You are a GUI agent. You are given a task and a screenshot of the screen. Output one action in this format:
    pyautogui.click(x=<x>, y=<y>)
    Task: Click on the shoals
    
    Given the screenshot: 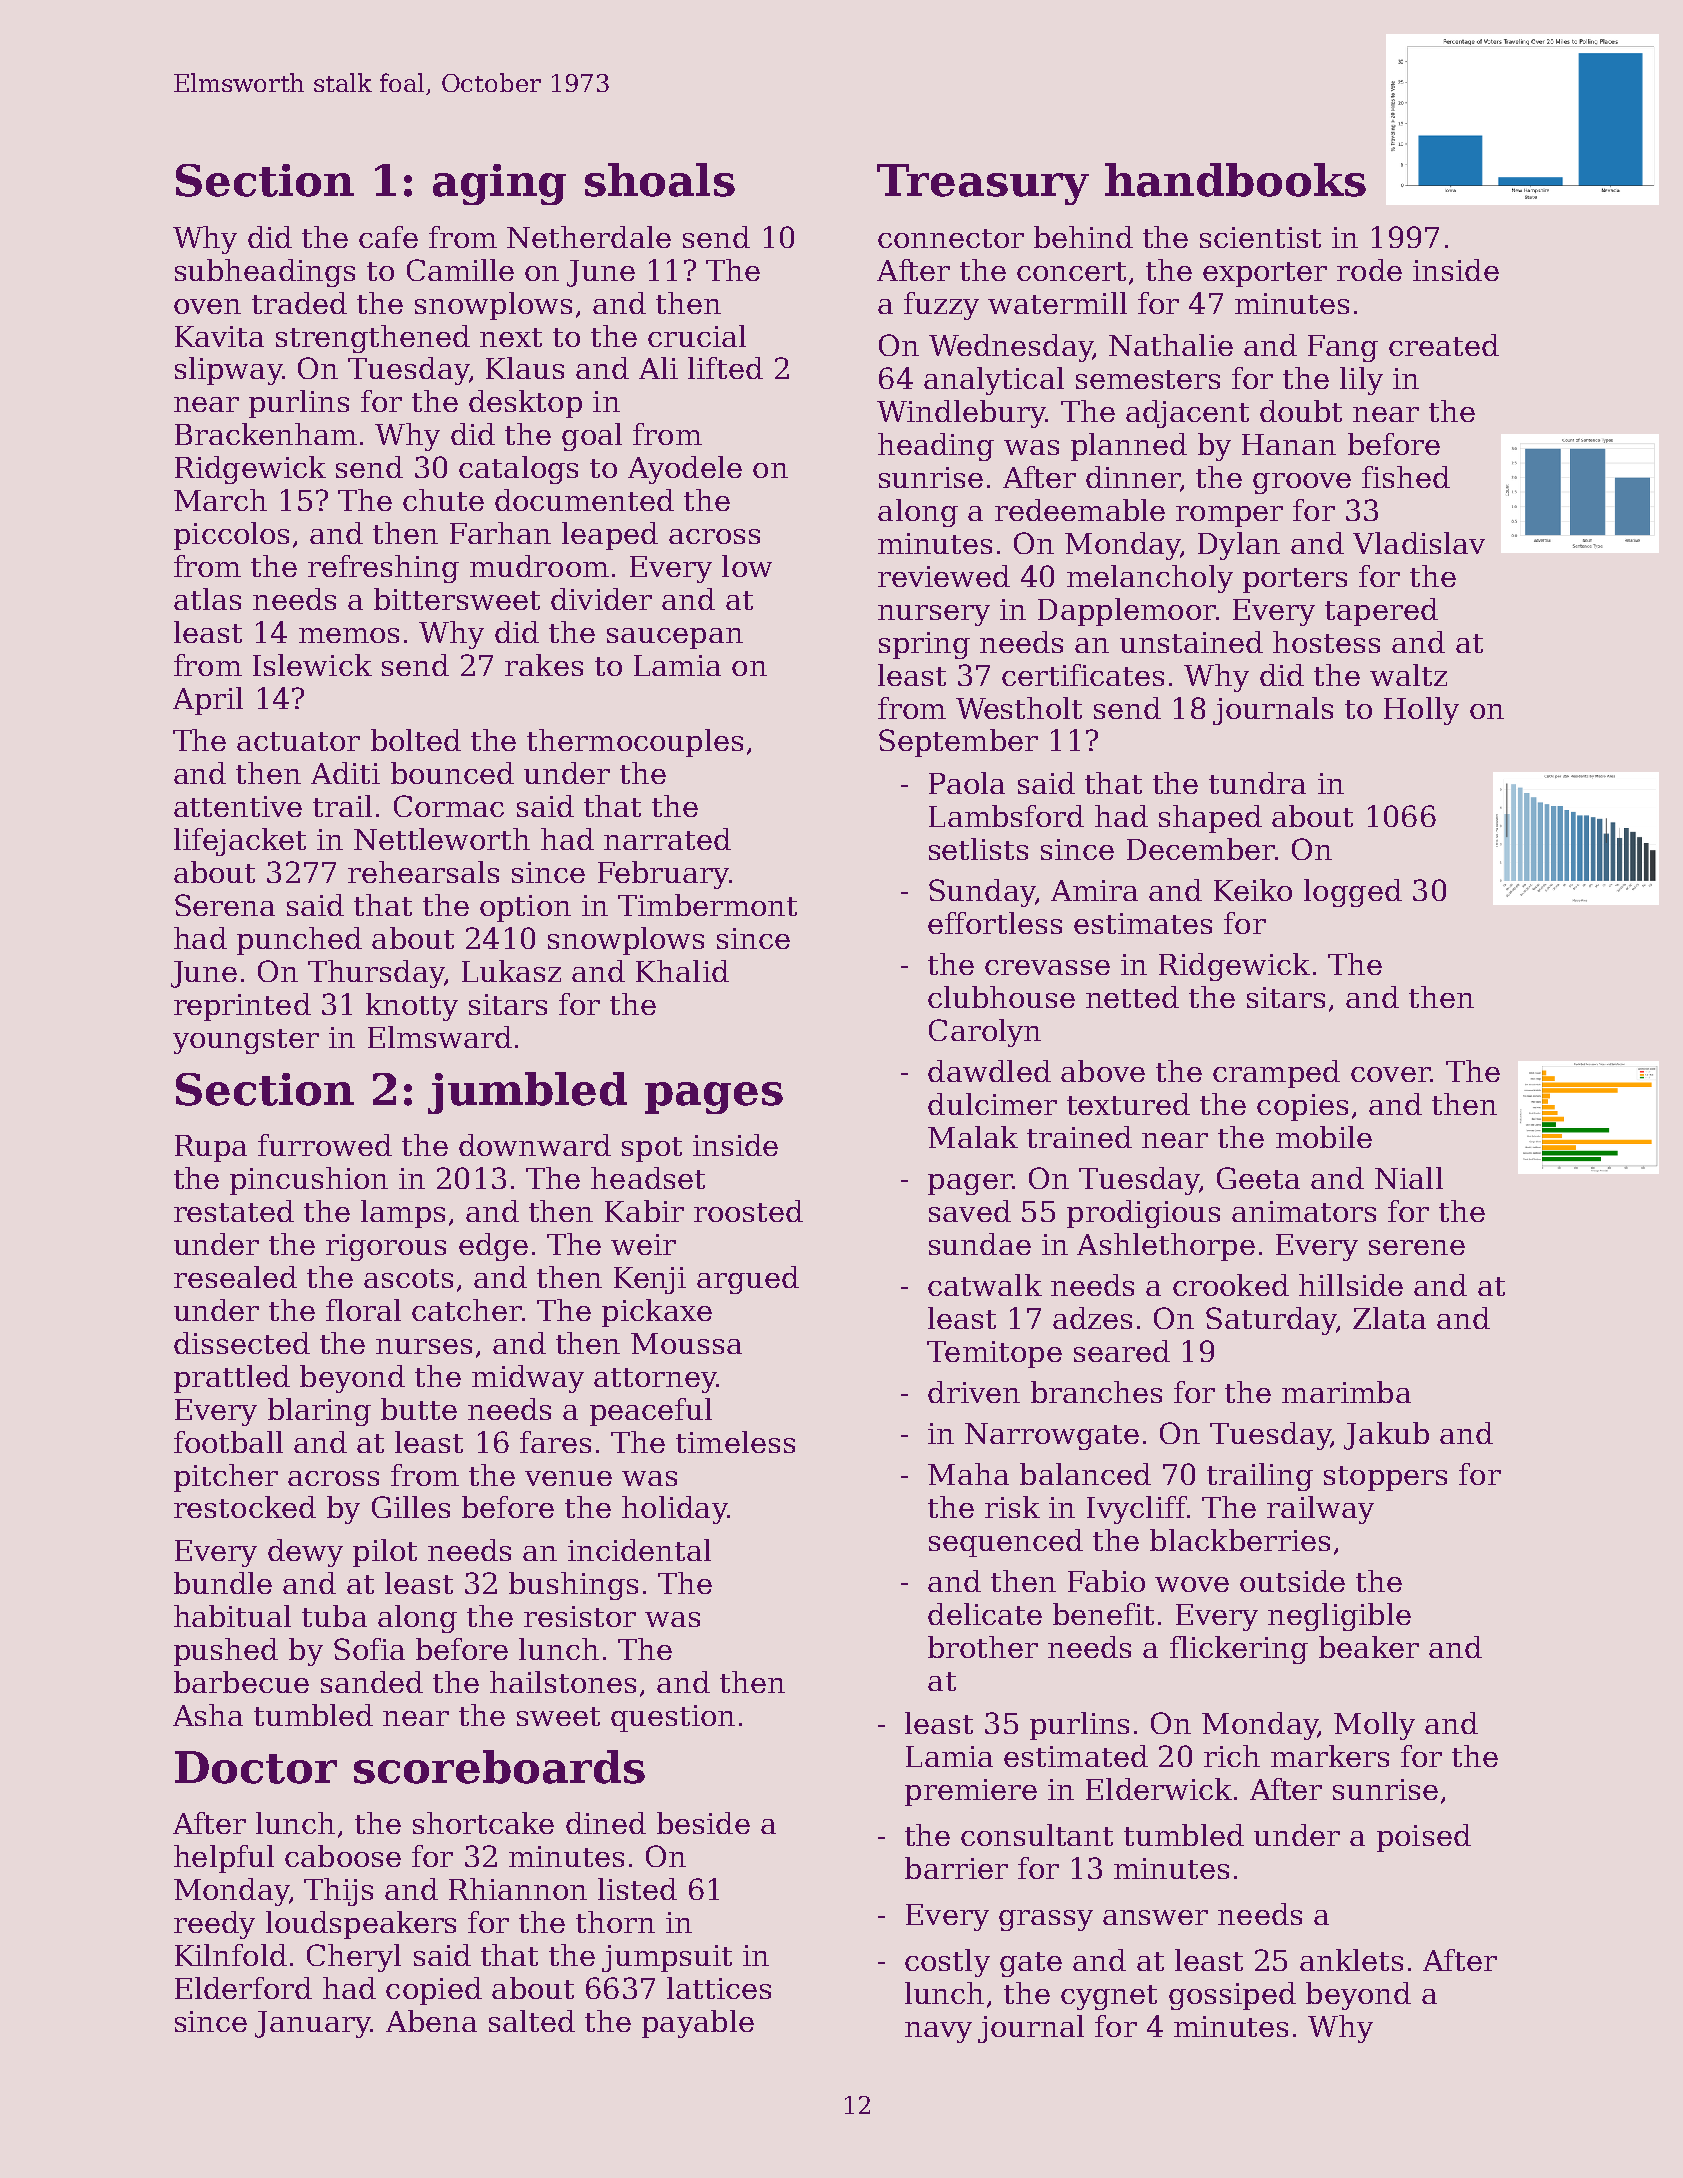 What is the action you would take?
    pyautogui.click(x=660, y=180)
